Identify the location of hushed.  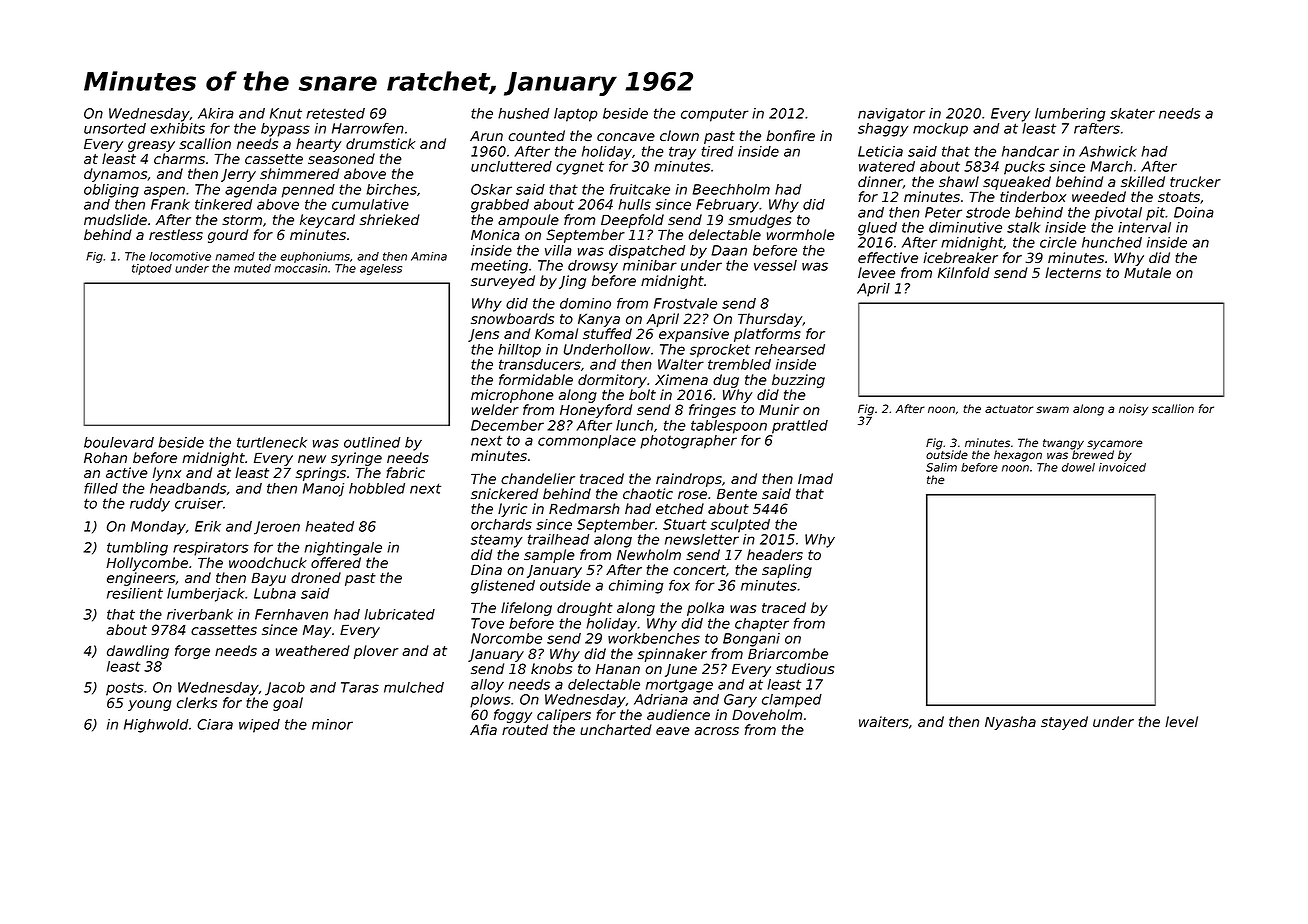
(523, 113).
